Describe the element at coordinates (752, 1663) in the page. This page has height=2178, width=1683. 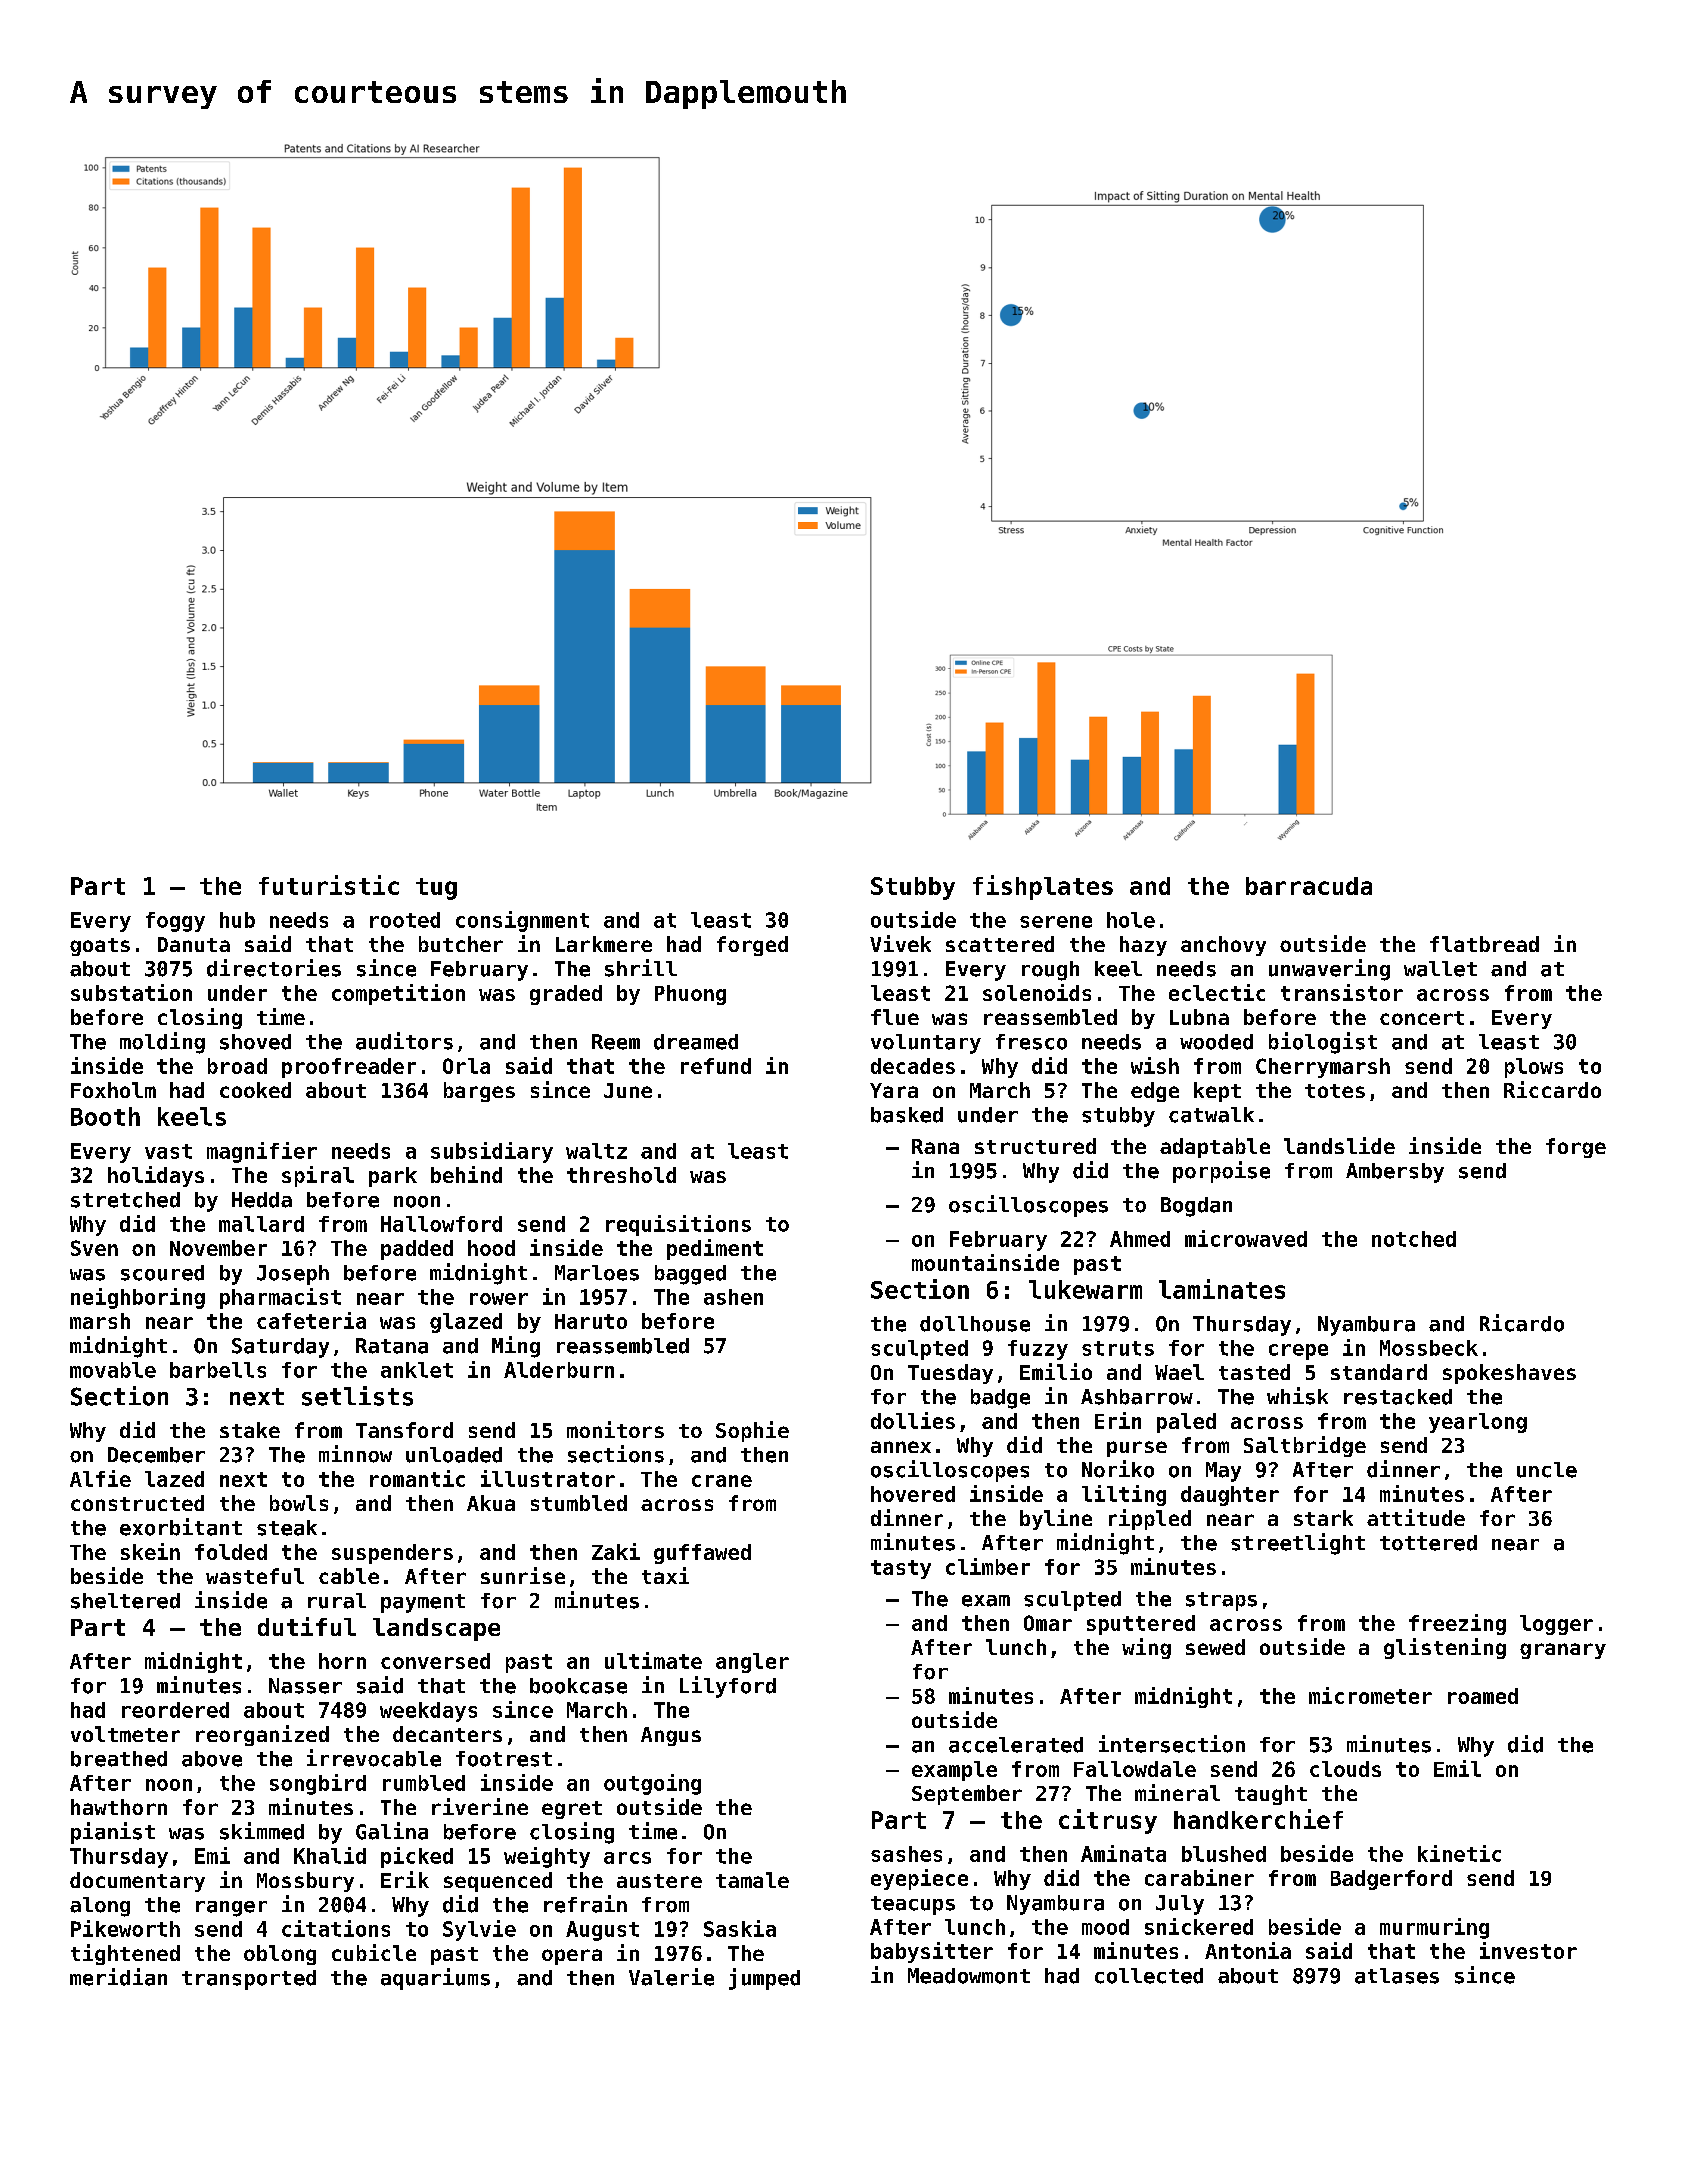
I see `angler` at that location.
